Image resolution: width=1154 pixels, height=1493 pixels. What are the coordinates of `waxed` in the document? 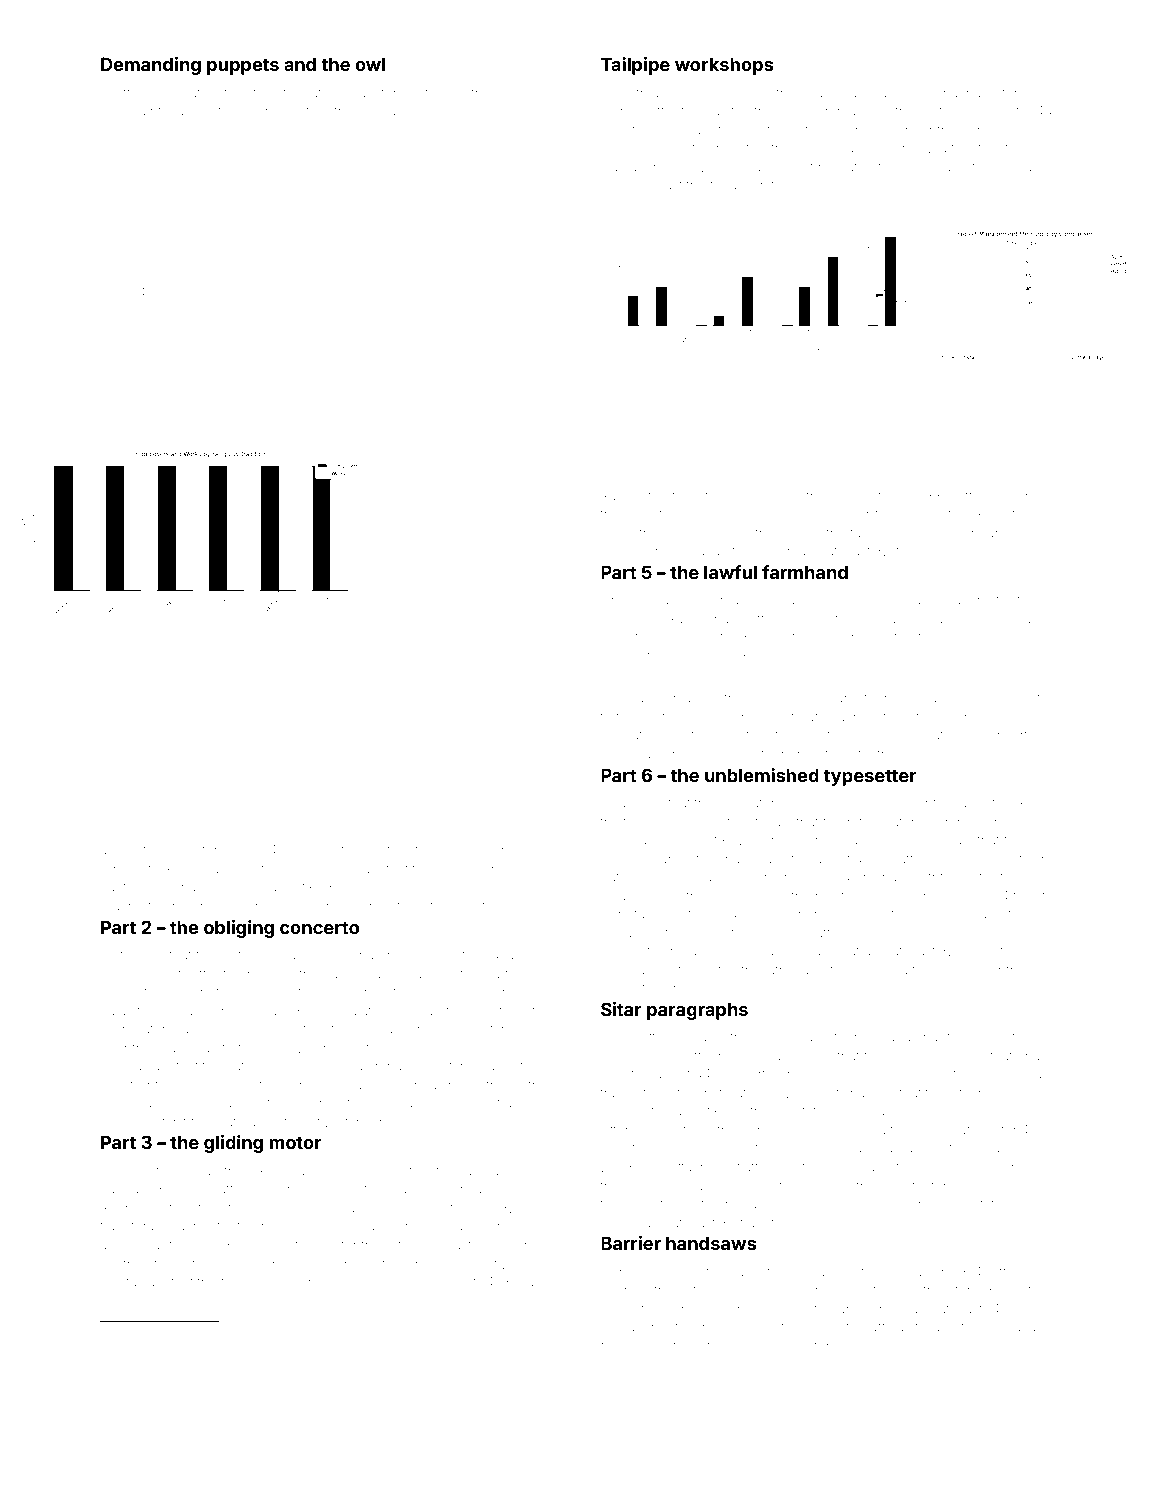 It's located at (889, 93).
